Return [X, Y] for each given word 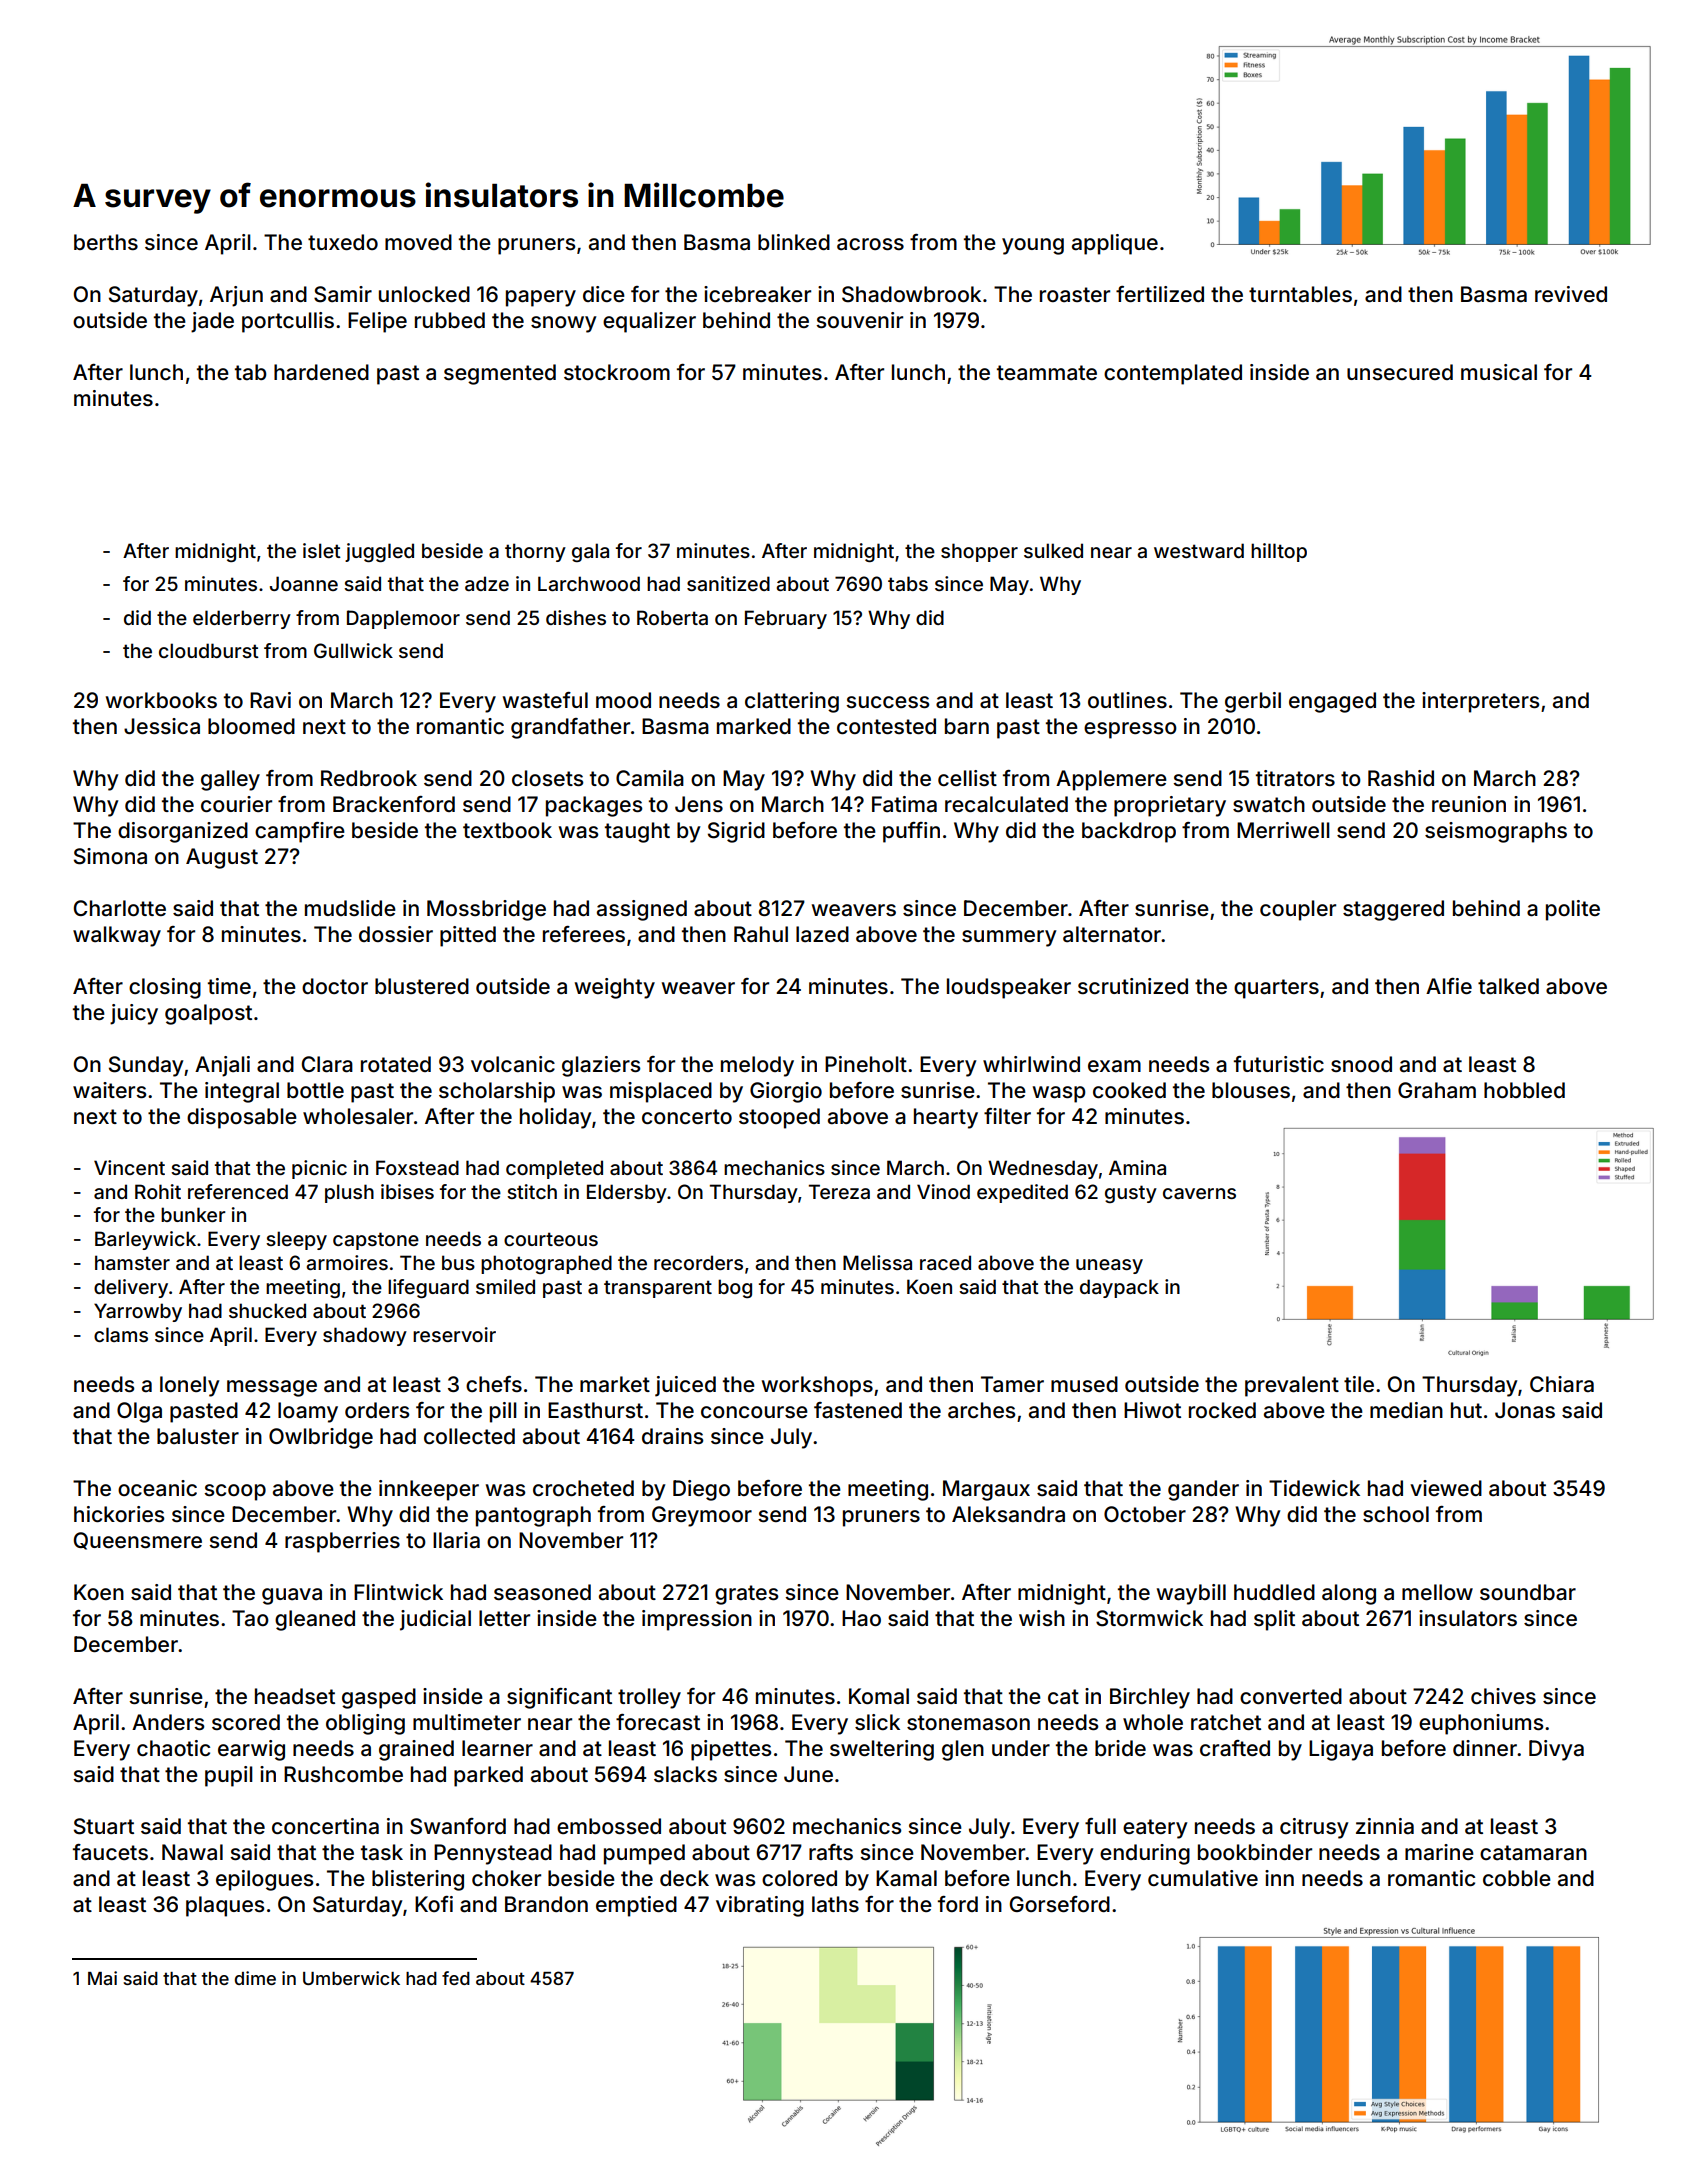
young [1033, 246]
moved [418, 242]
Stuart [104, 1826]
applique [1115, 244]
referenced [238, 1191]
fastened [858, 1410]
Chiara [1562, 1384]
